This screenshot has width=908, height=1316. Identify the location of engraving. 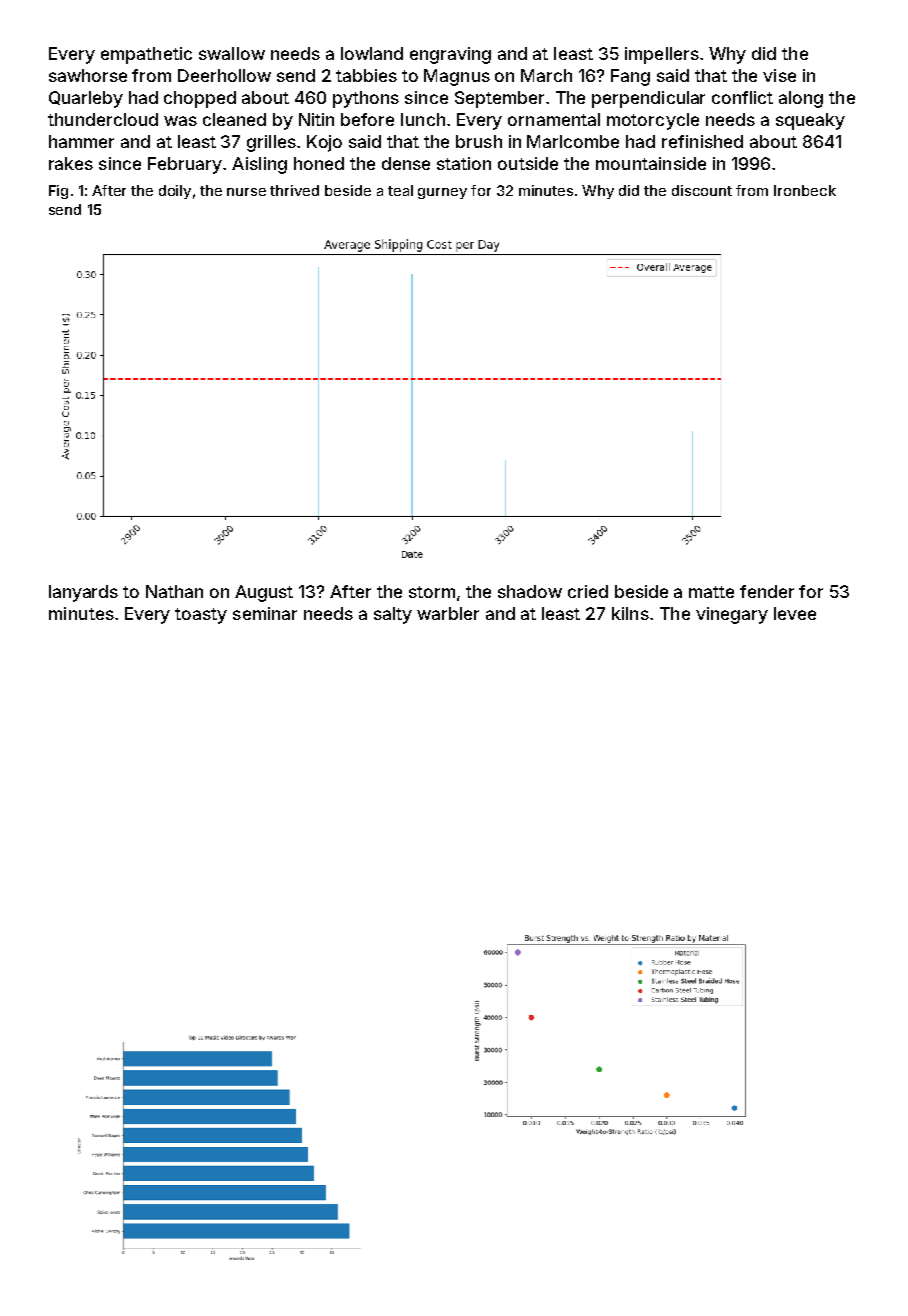
(450, 55).
